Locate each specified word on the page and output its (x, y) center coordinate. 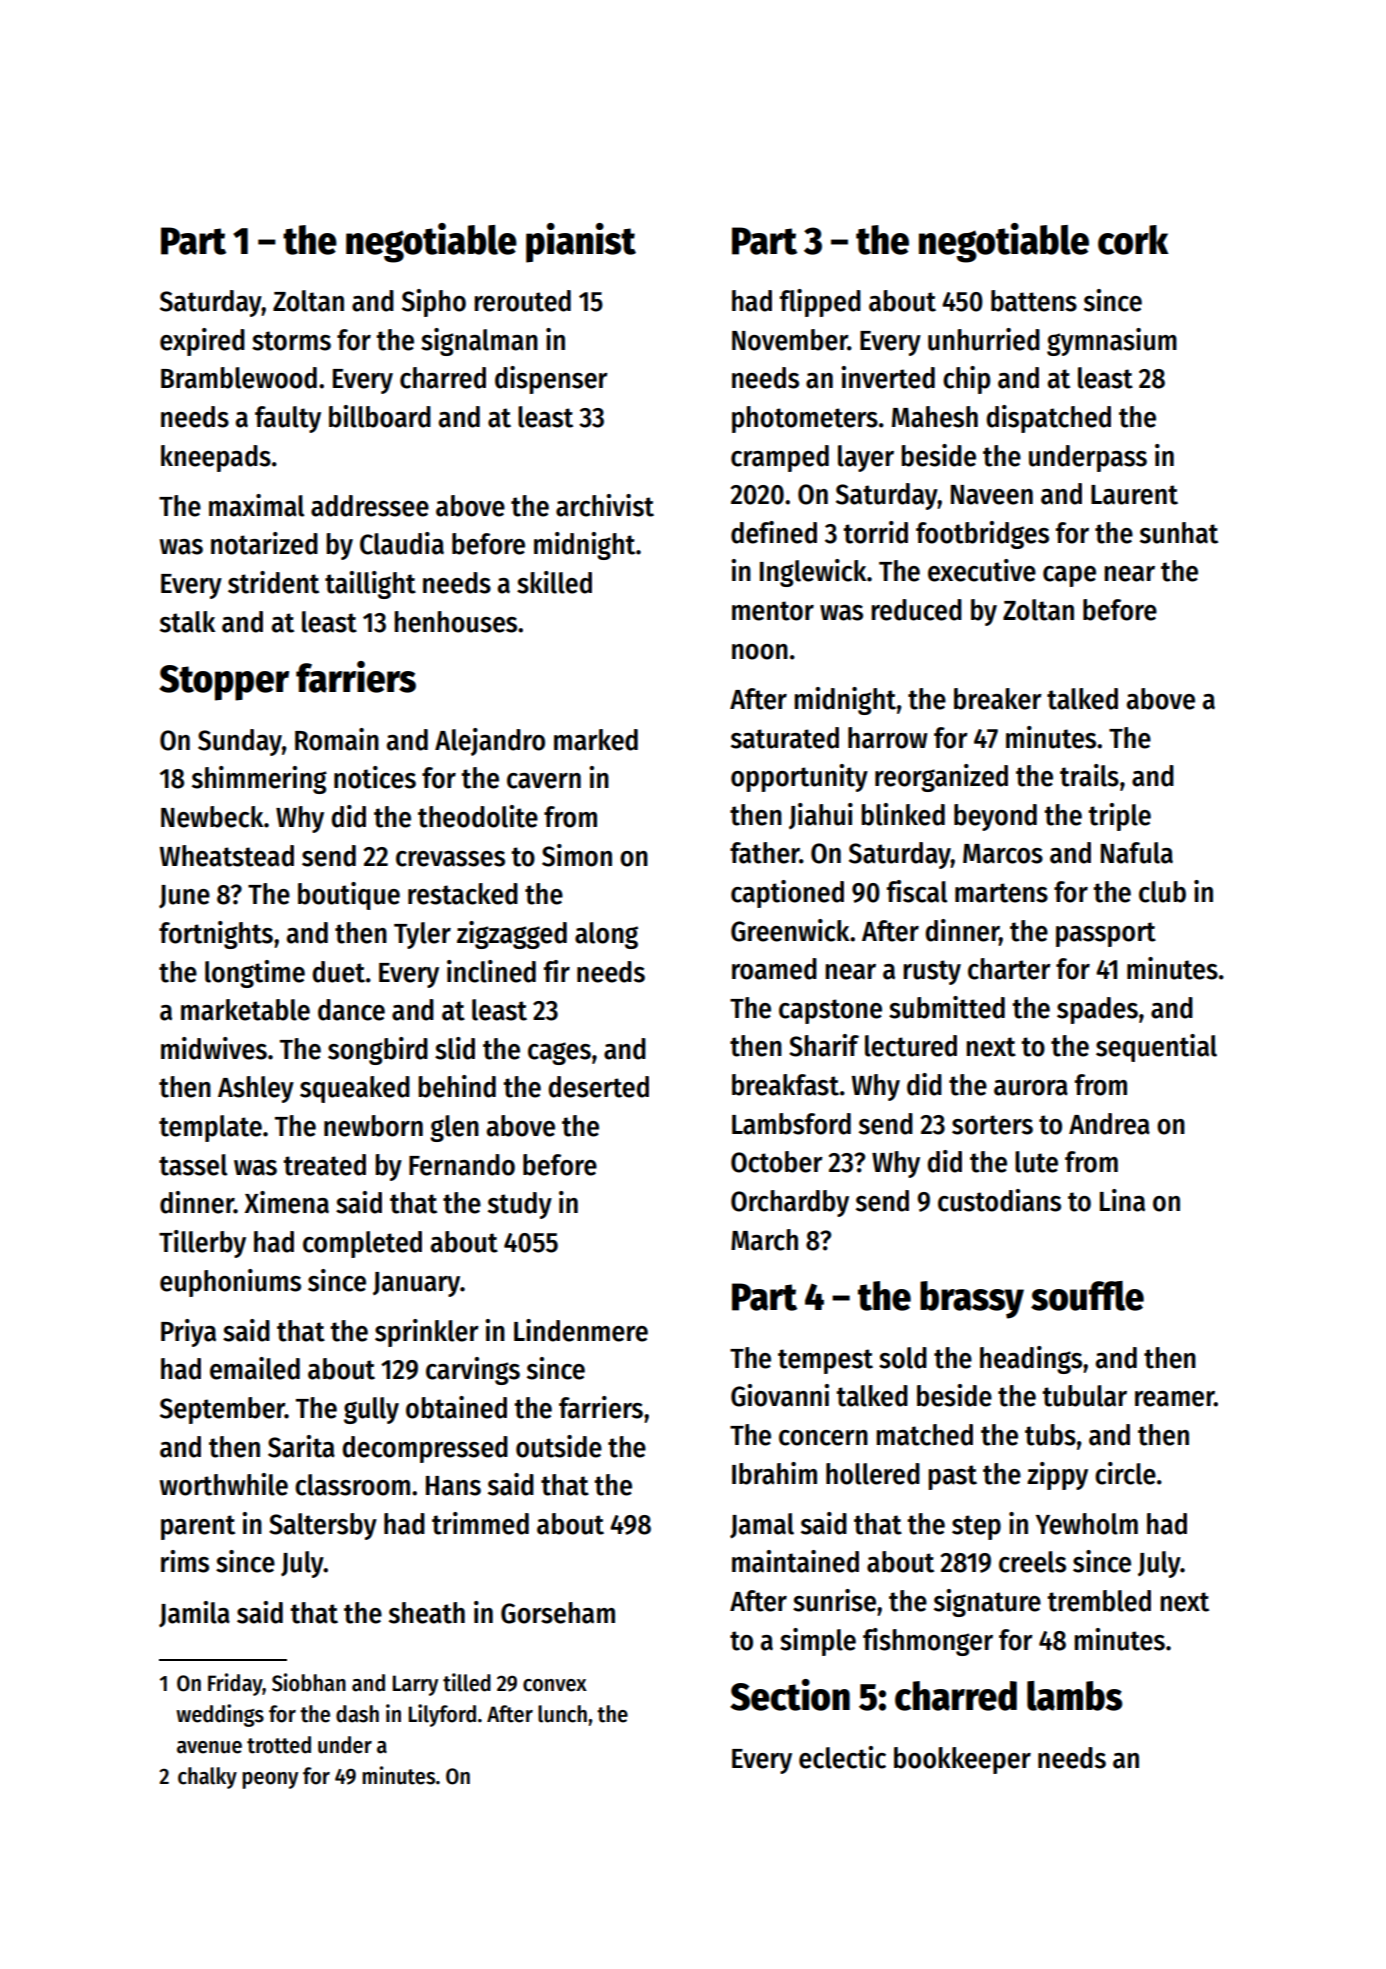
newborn (373, 1126)
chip (966, 380)
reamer (1175, 1399)
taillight (370, 585)
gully (371, 1410)
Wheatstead (226, 856)
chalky (207, 1778)
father (765, 853)
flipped (820, 303)
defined (774, 532)
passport (1106, 934)
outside (559, 1446)
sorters (992, 1125)
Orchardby (790, 1203)
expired (202, 342)
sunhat (1179, 533)
